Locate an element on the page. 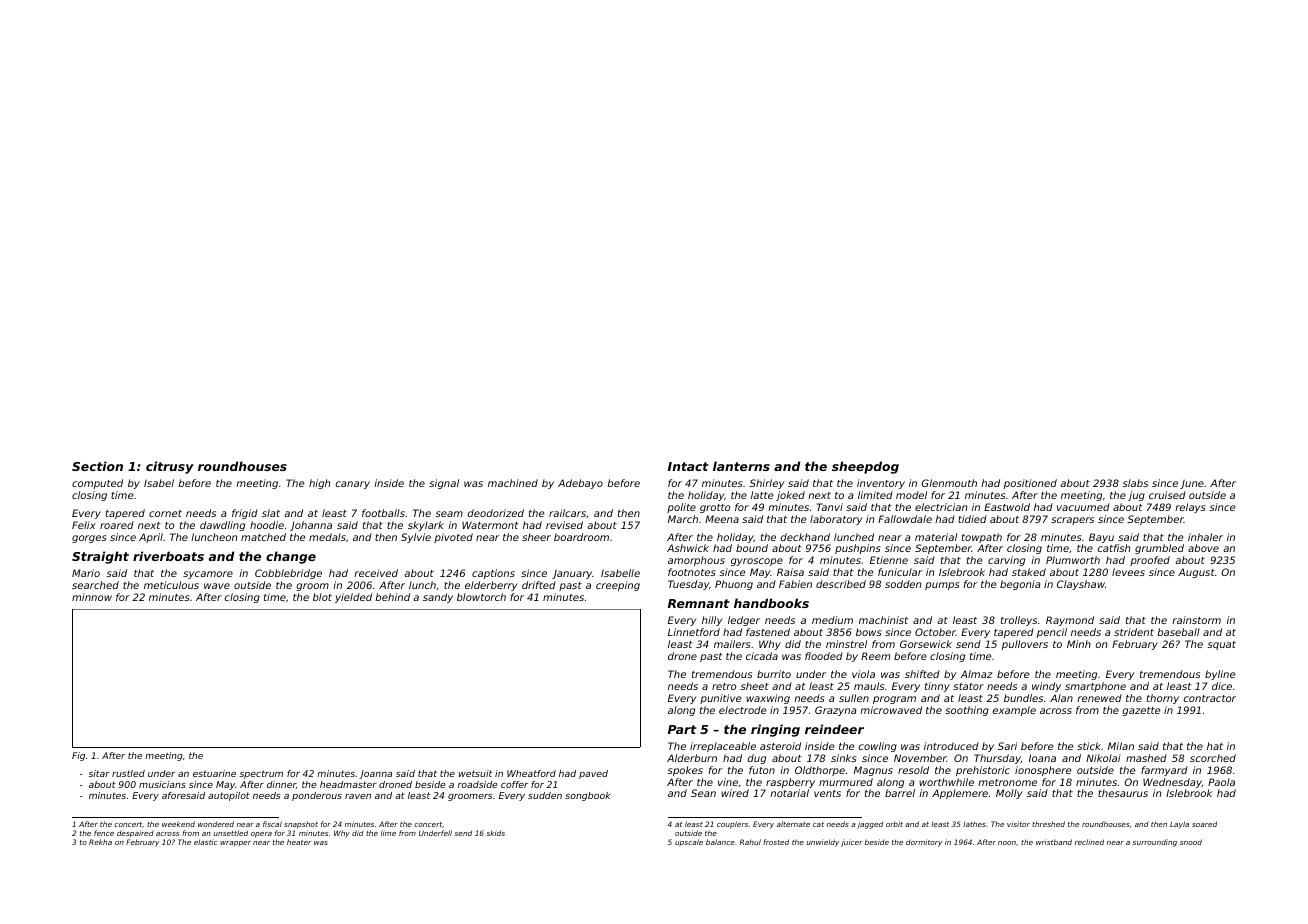 The width and height of the image is (1308, 924). footballs is located at coordinates (383, 513).
